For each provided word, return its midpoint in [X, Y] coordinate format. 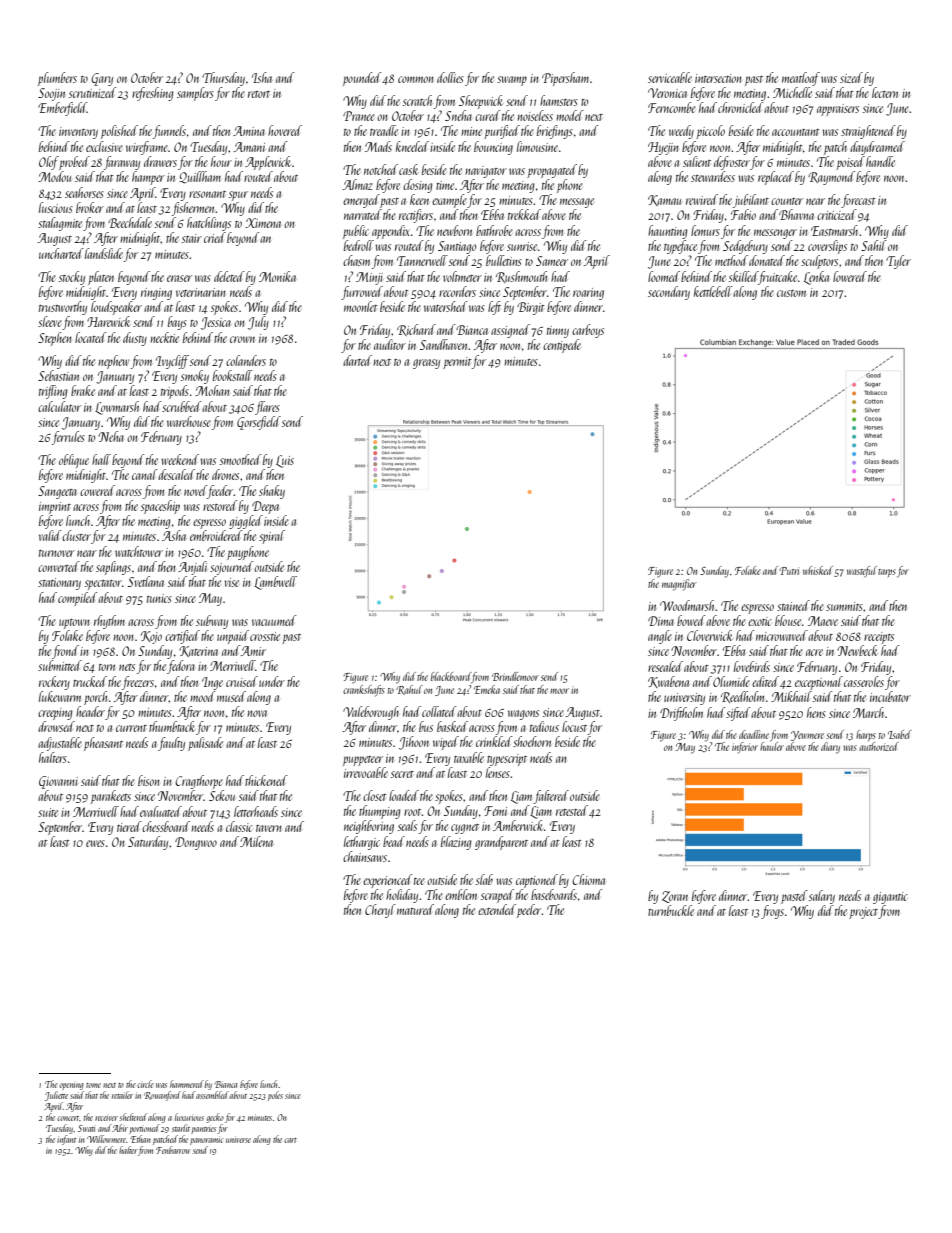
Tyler [898, 262]
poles [275, 1096]
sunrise [522, 246]
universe [238, 1139]
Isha [262, 77]
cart [290, 1140]
